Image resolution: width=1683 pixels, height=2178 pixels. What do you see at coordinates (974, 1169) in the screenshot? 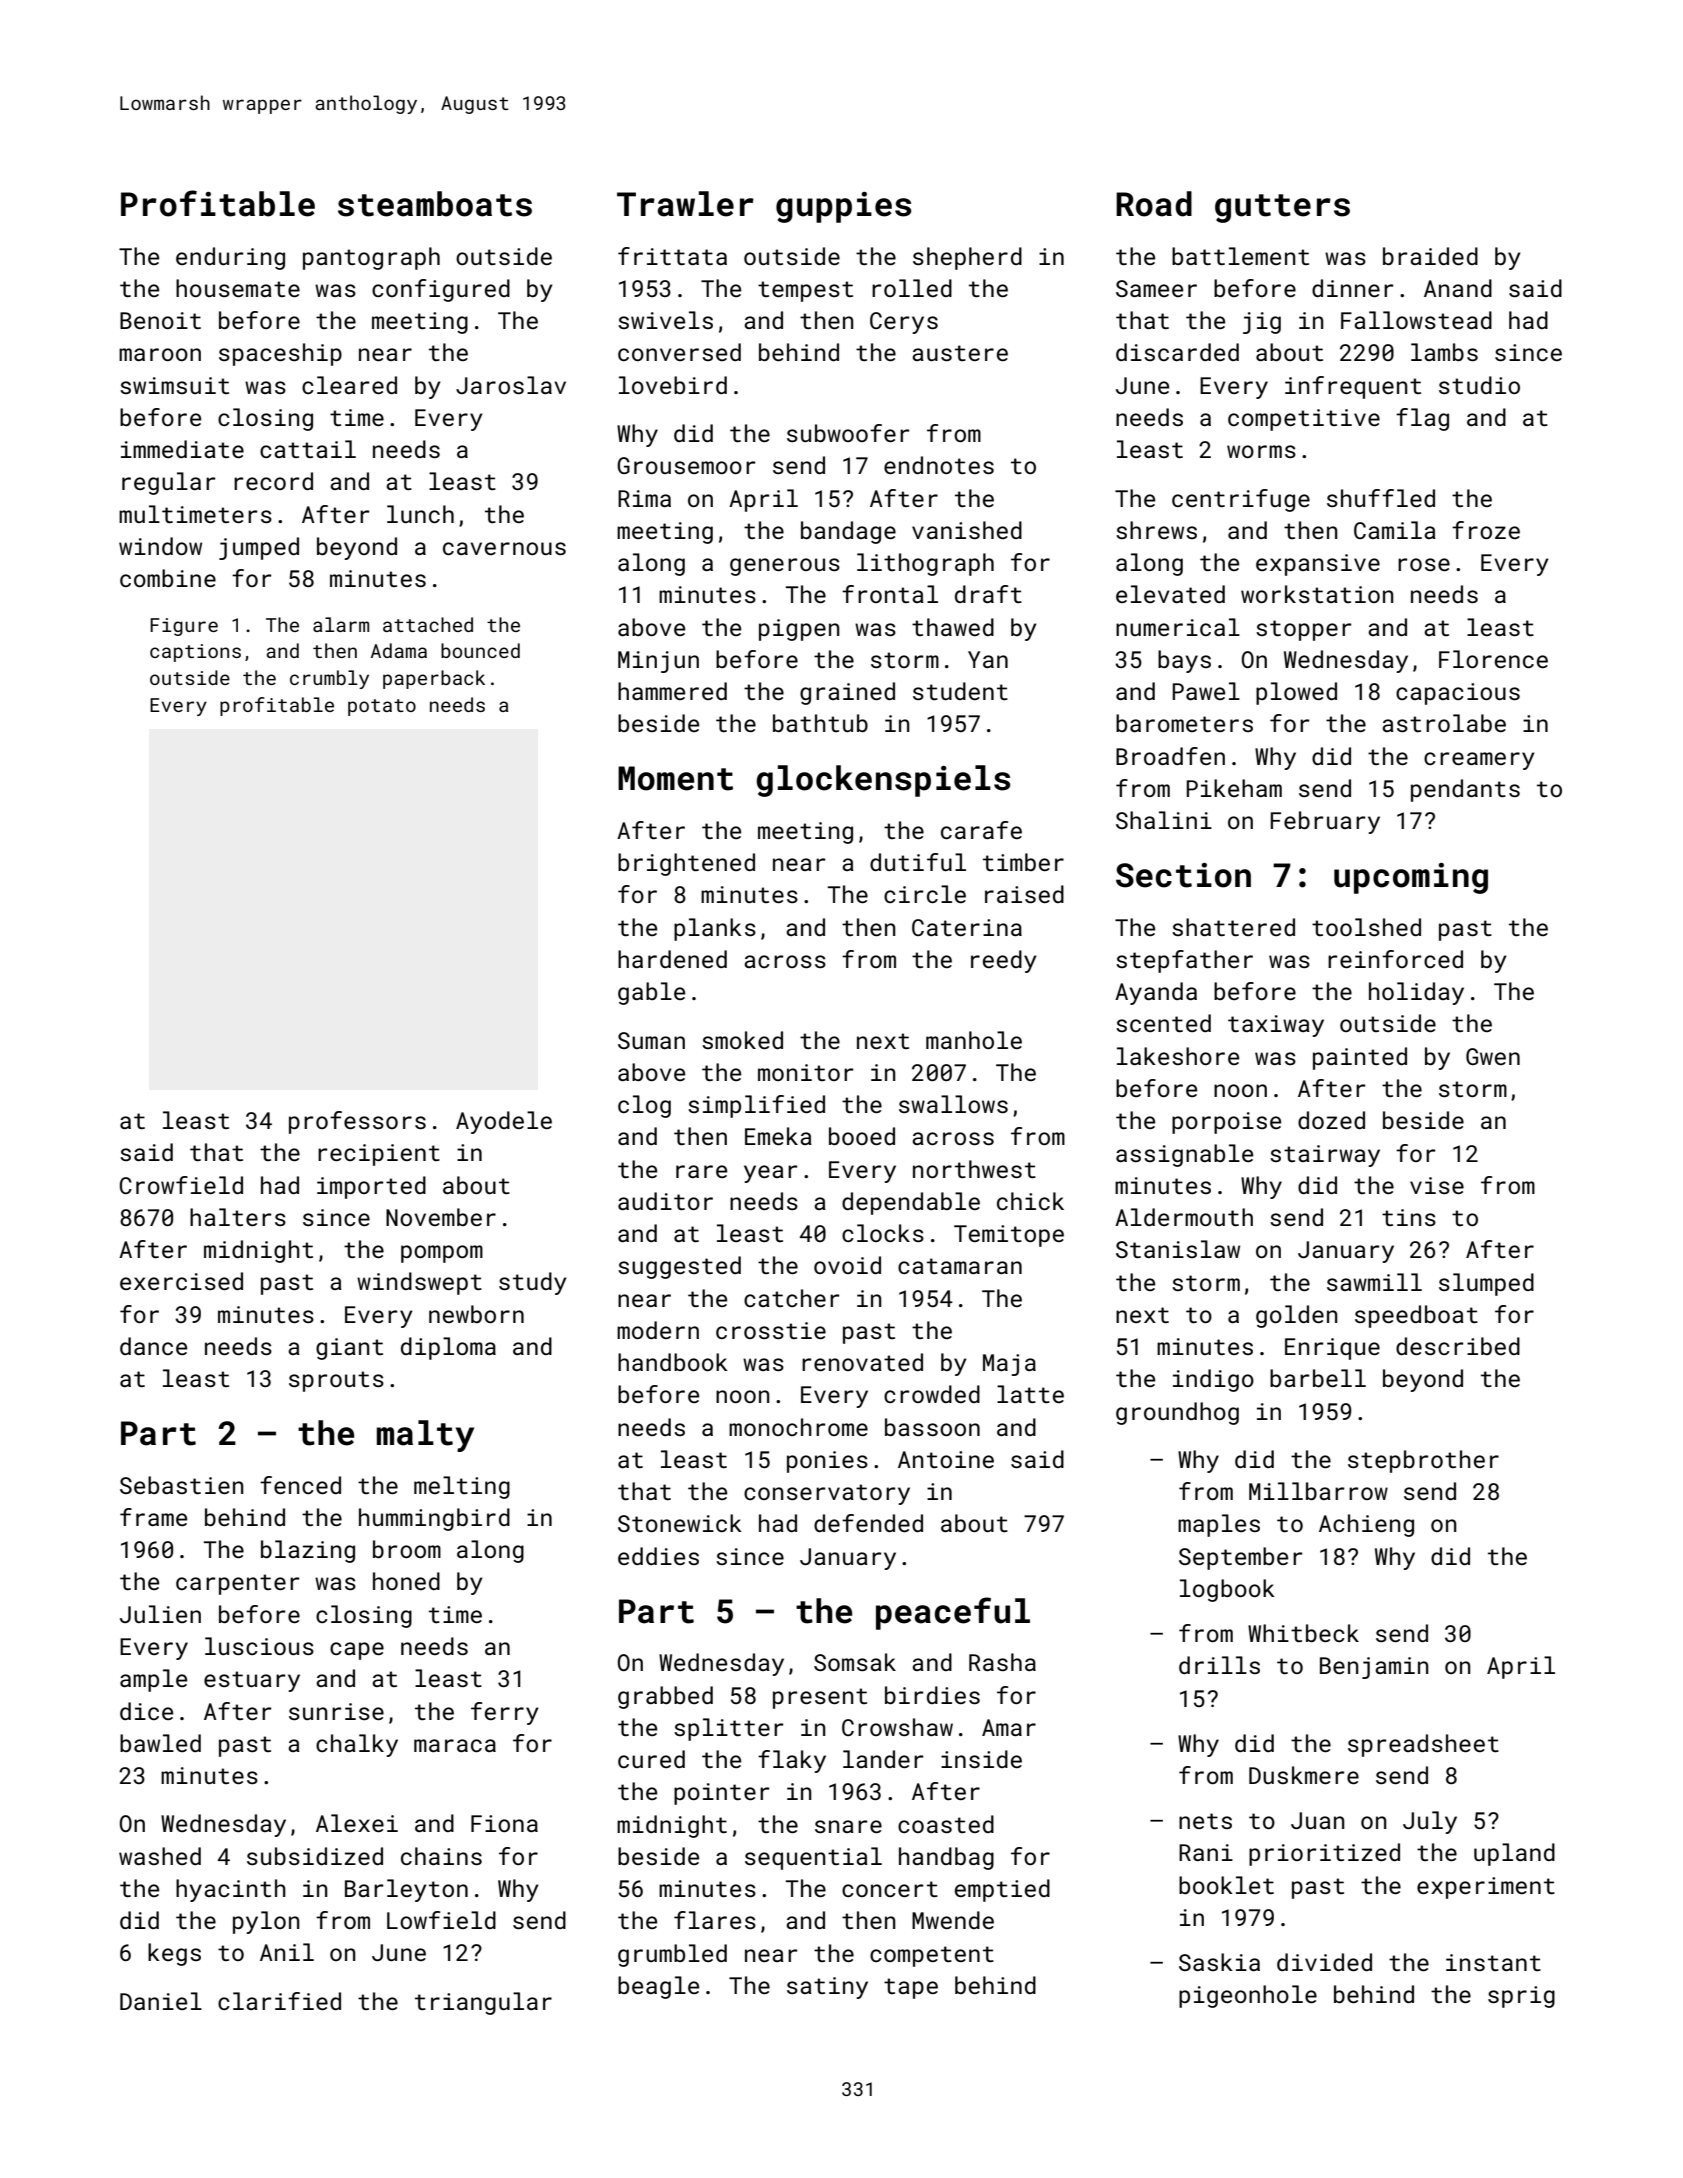
I see `northwest` at bounding box center [974, 1169].
